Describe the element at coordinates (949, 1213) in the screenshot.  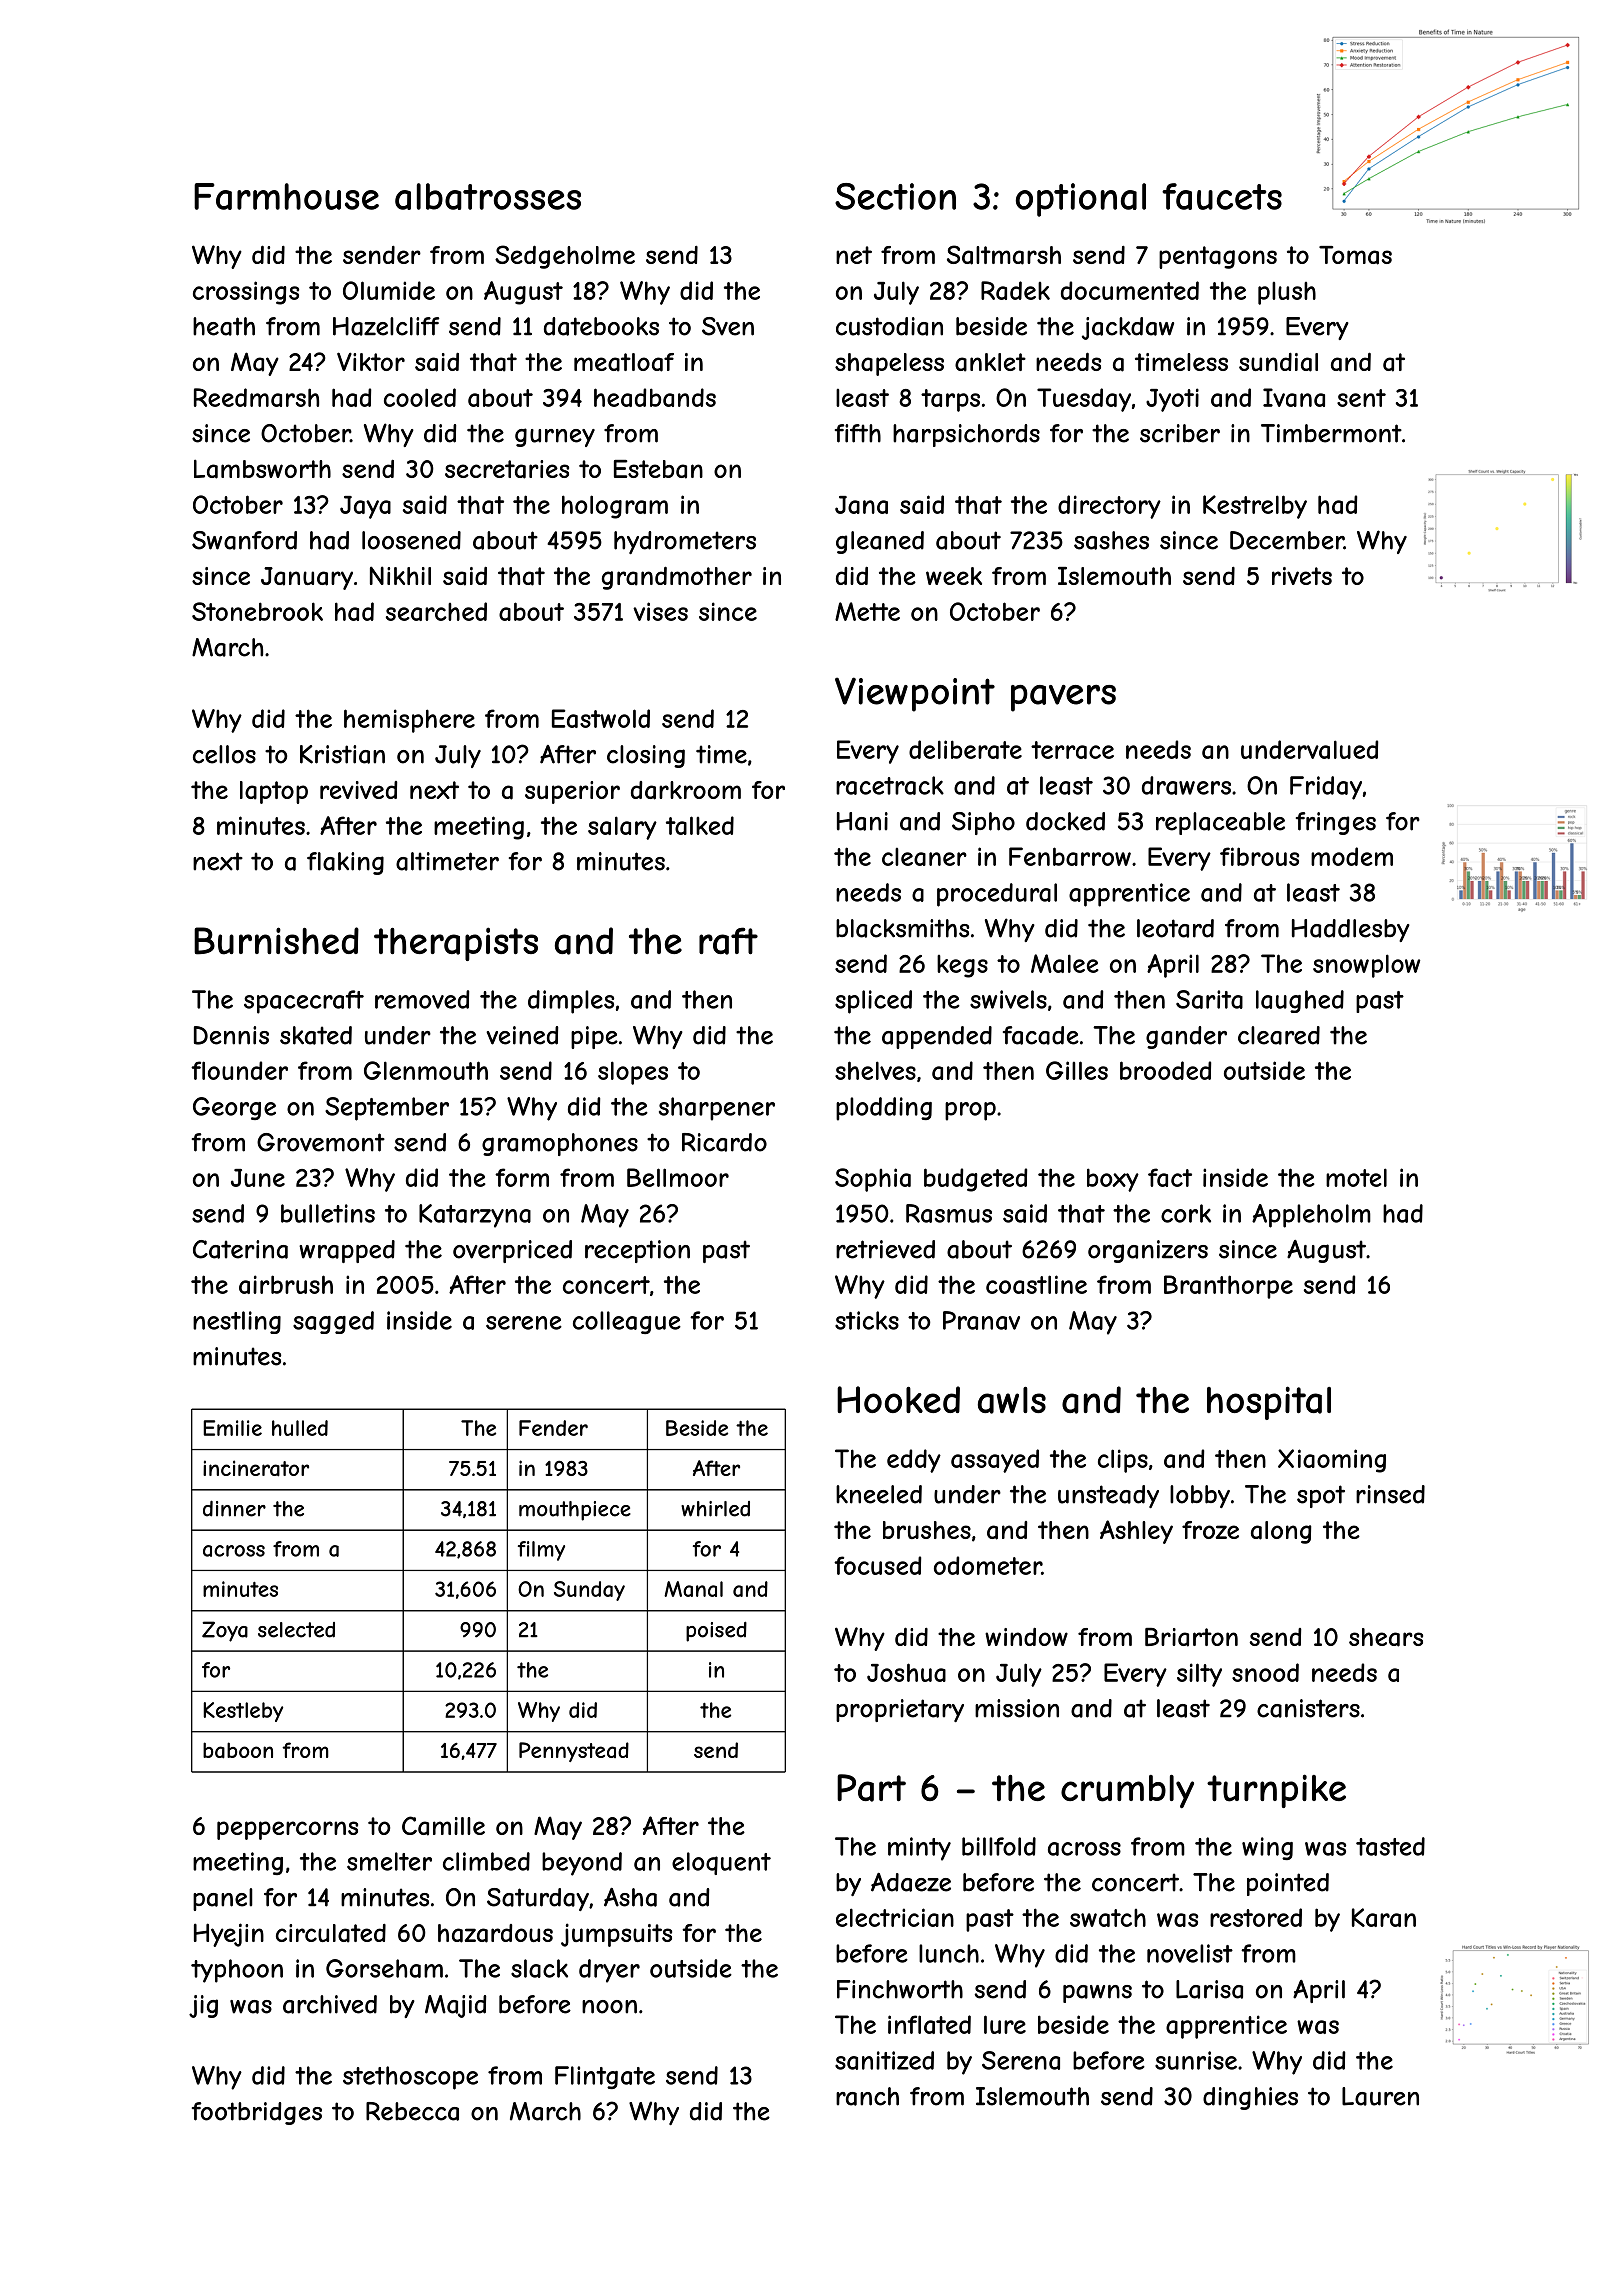
I see `Rasmus` at that location.
